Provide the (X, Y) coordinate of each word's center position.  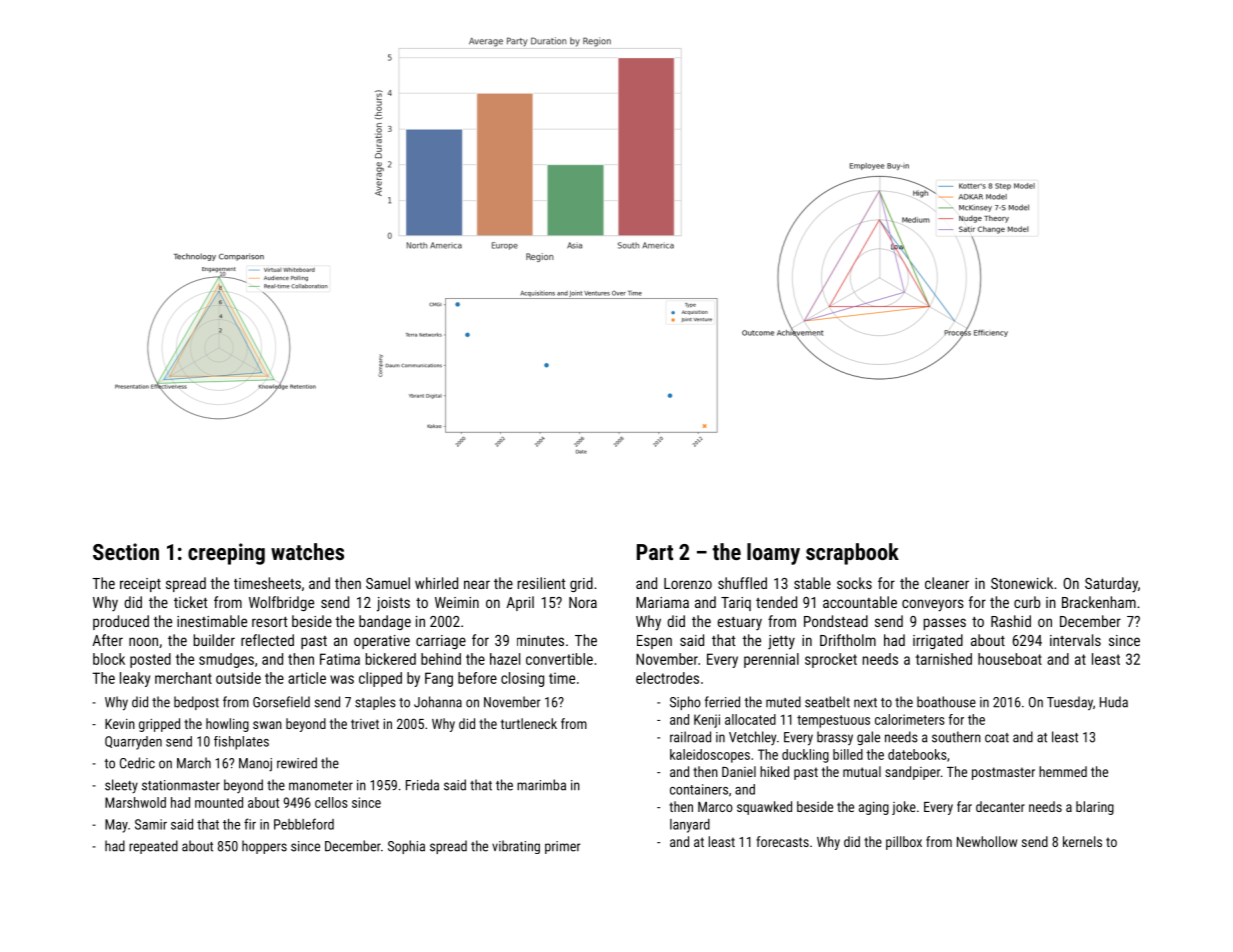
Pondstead (836, 621)
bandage (385, 622)
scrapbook (852, 554)
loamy (773, 554)
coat (997, 738)
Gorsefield (281, 702)
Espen (654, 642)
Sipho (685, 703)
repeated (153, 847)
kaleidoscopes (710, 756)
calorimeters (910, 719)
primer (563, 847)
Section (126, 551)
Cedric (137, 763)
